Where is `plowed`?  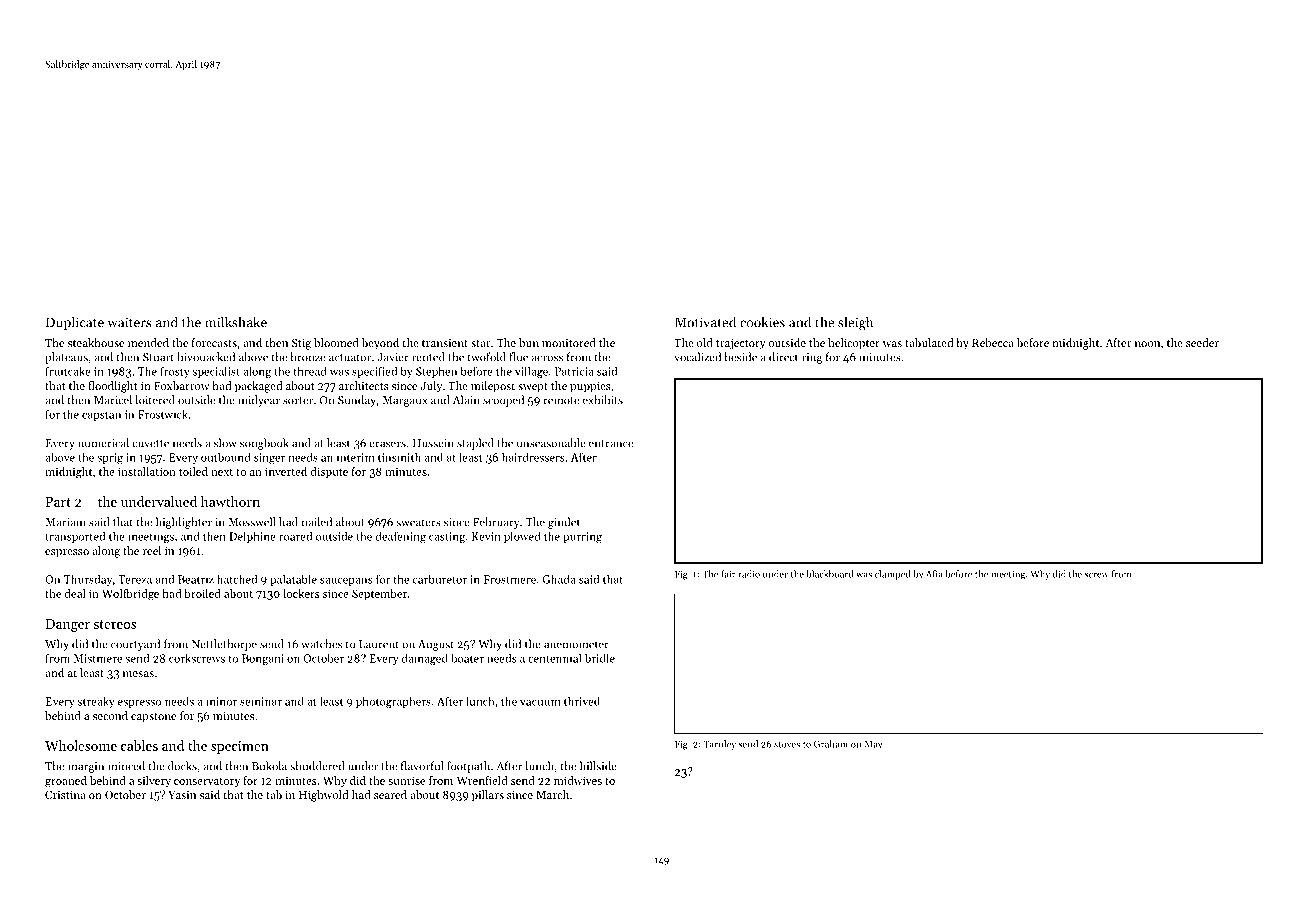 plowed is located at coordinates (522, 537).
